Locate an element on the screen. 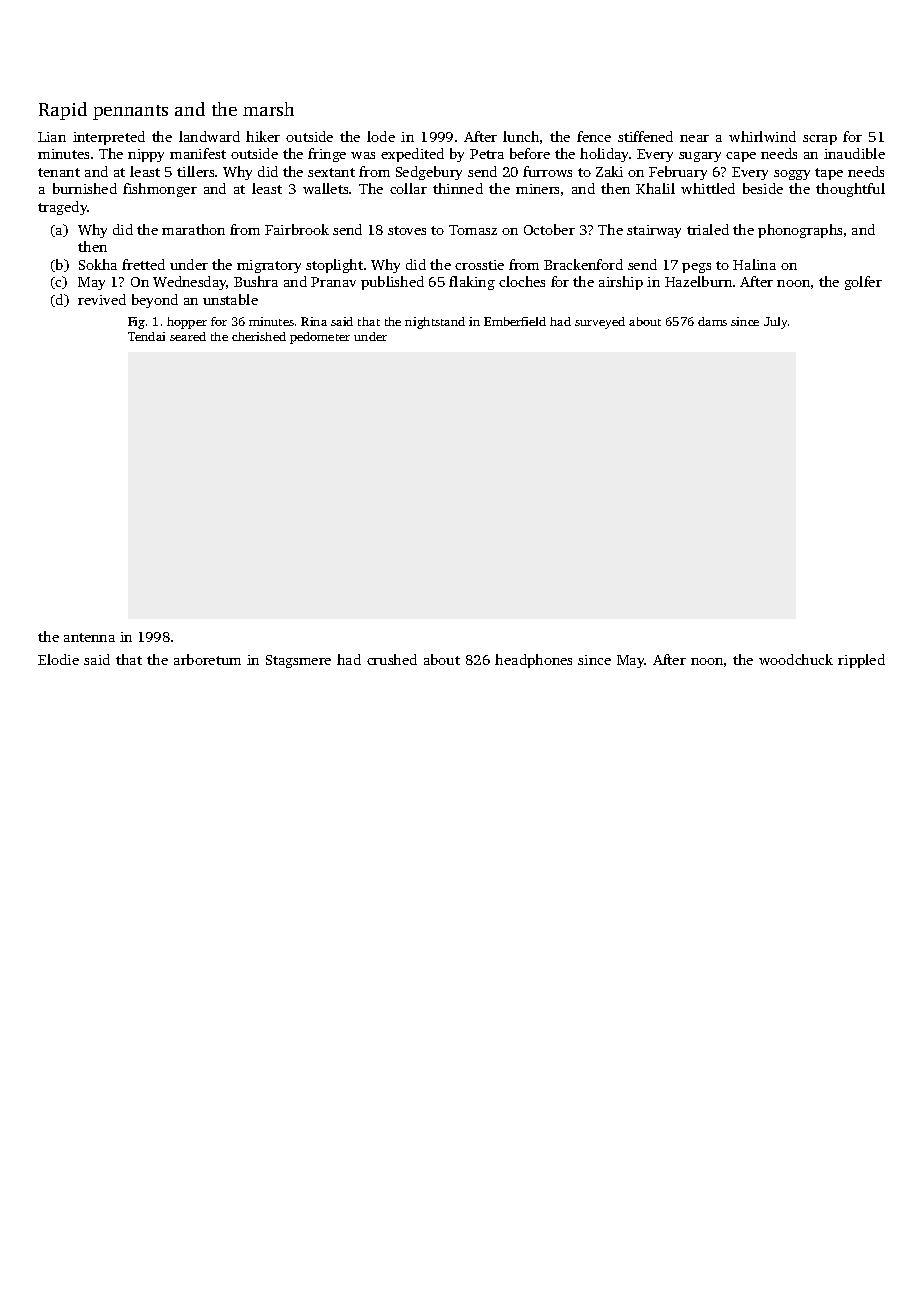 The width and height of the screenshot is (924, 1308). crushed is located at coordinates (392, 659).
